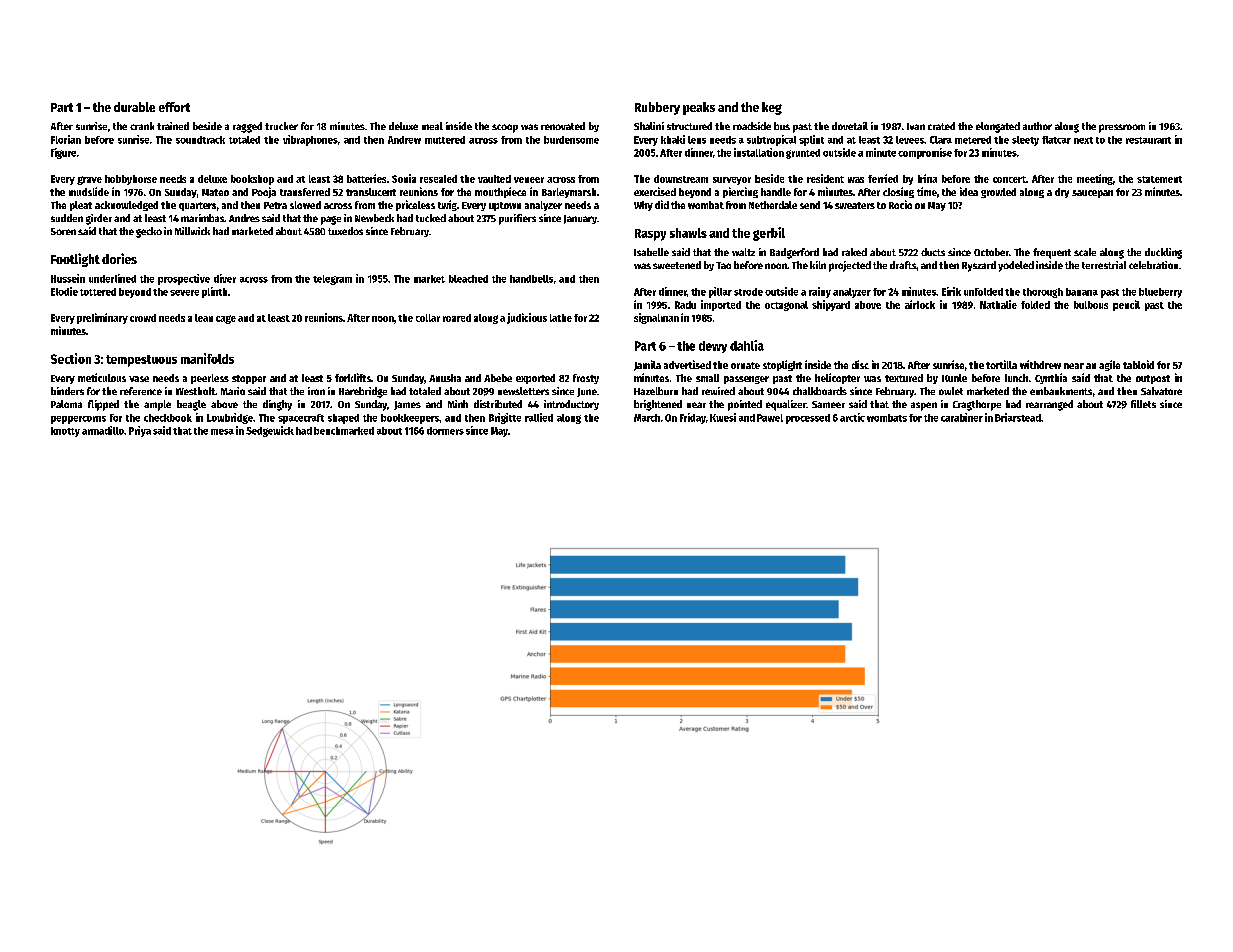 Image resolution: width=1233 pixels, height=952 pixels. Describe the element at coordinates (531, 279) in the page. I see `handbells` at that location.
